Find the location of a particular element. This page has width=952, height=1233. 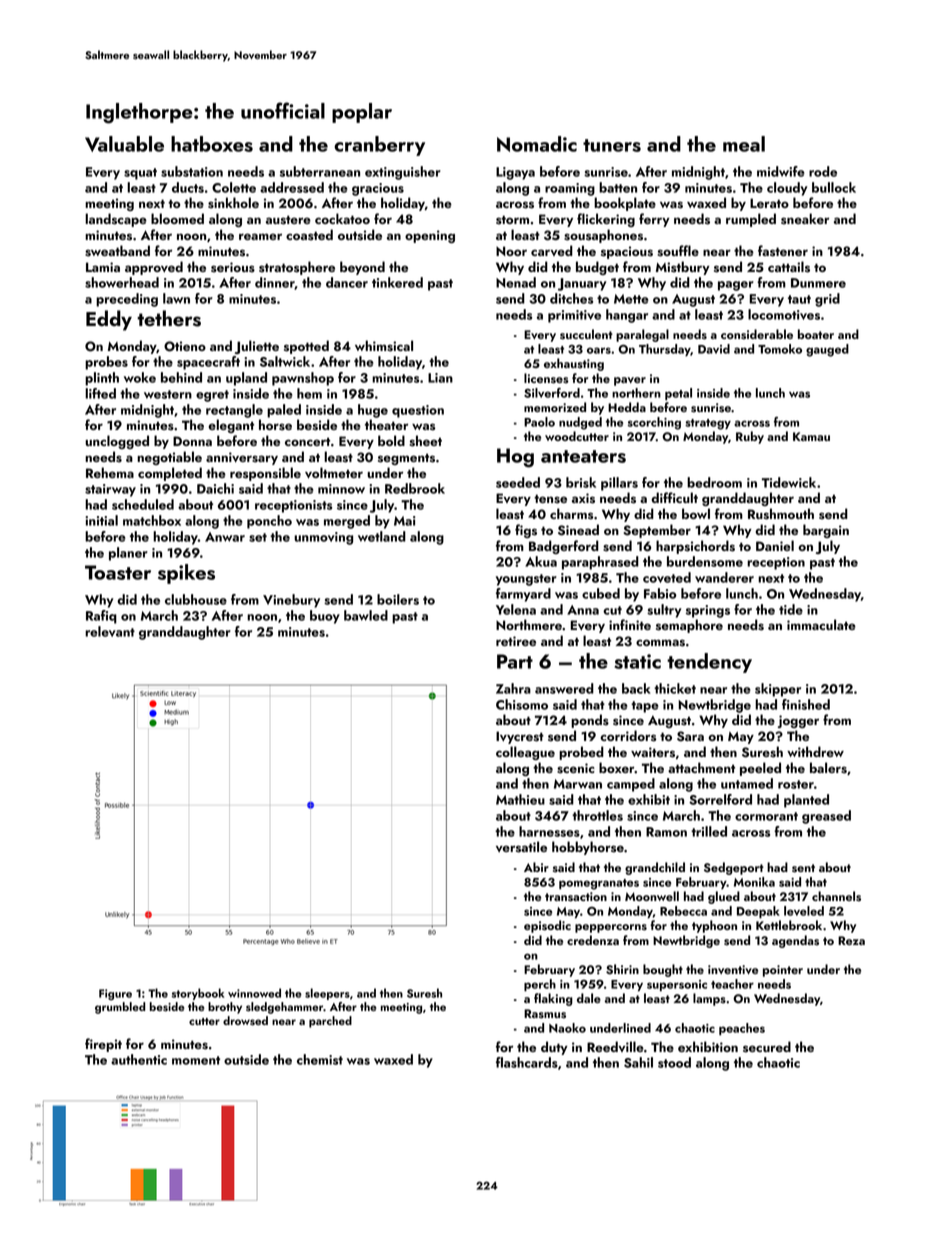

Vinebury is located at coordinates (291, 601).
